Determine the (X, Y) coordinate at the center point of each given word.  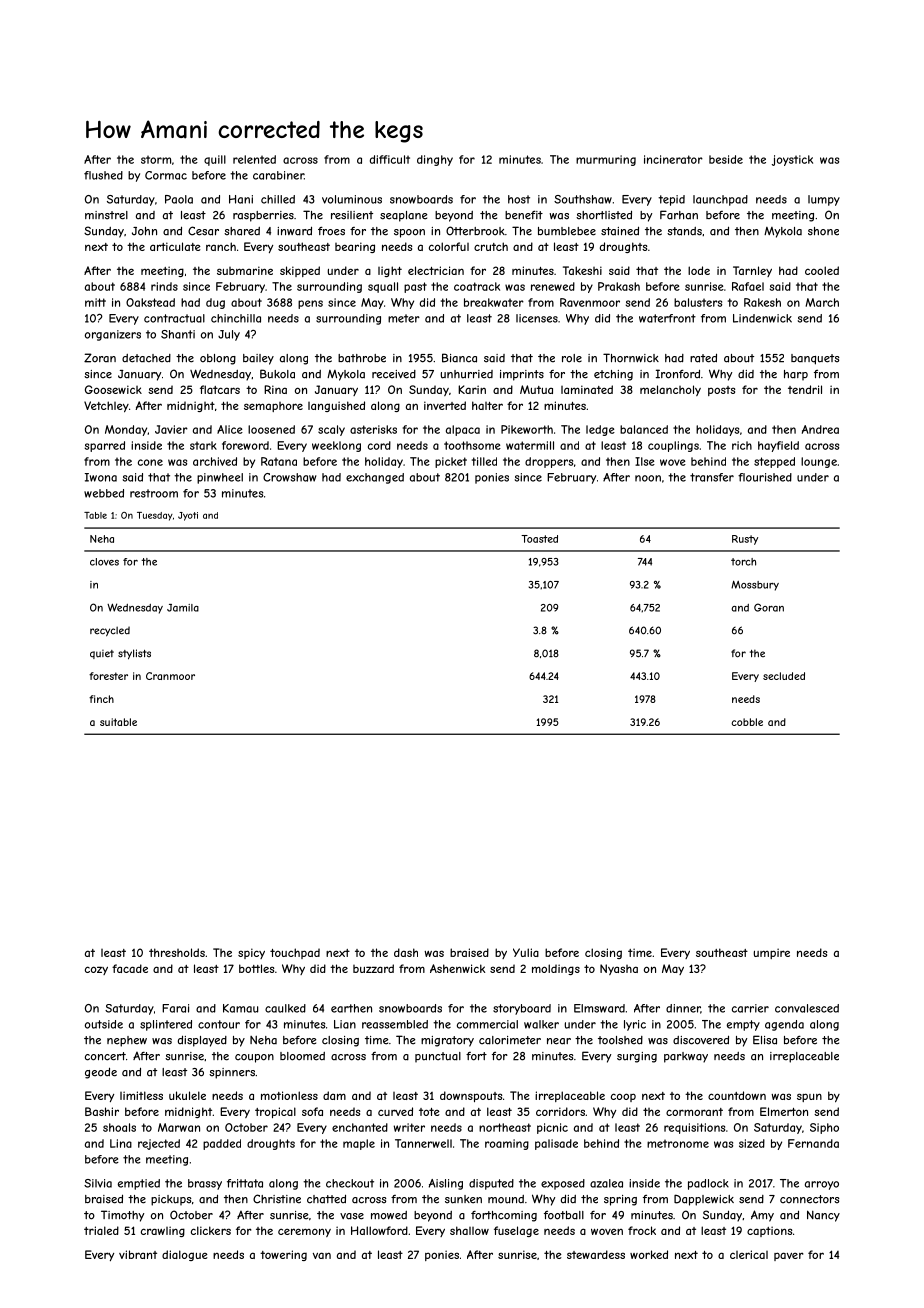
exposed (563, 1184)
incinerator (673, 159)
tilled (484, 461)
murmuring (606, 160)
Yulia (526, 952)
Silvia (98, 1183)
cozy (96, 970)
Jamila (183, 608)
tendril (805, 389)
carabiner (278, 175)
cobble (747, 722)
